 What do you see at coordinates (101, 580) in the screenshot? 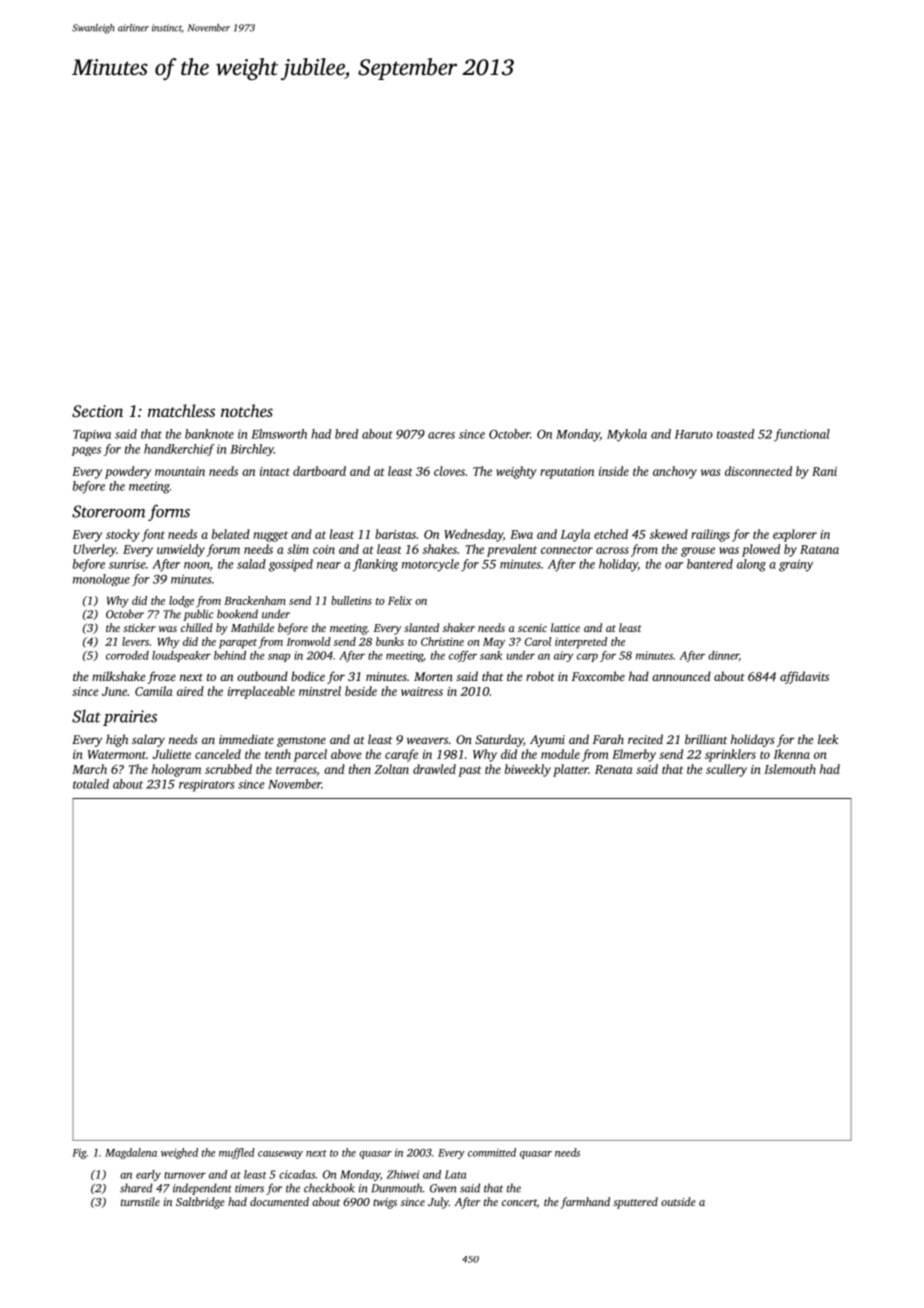
I see `monologue` at bounding box center [101, 580].
